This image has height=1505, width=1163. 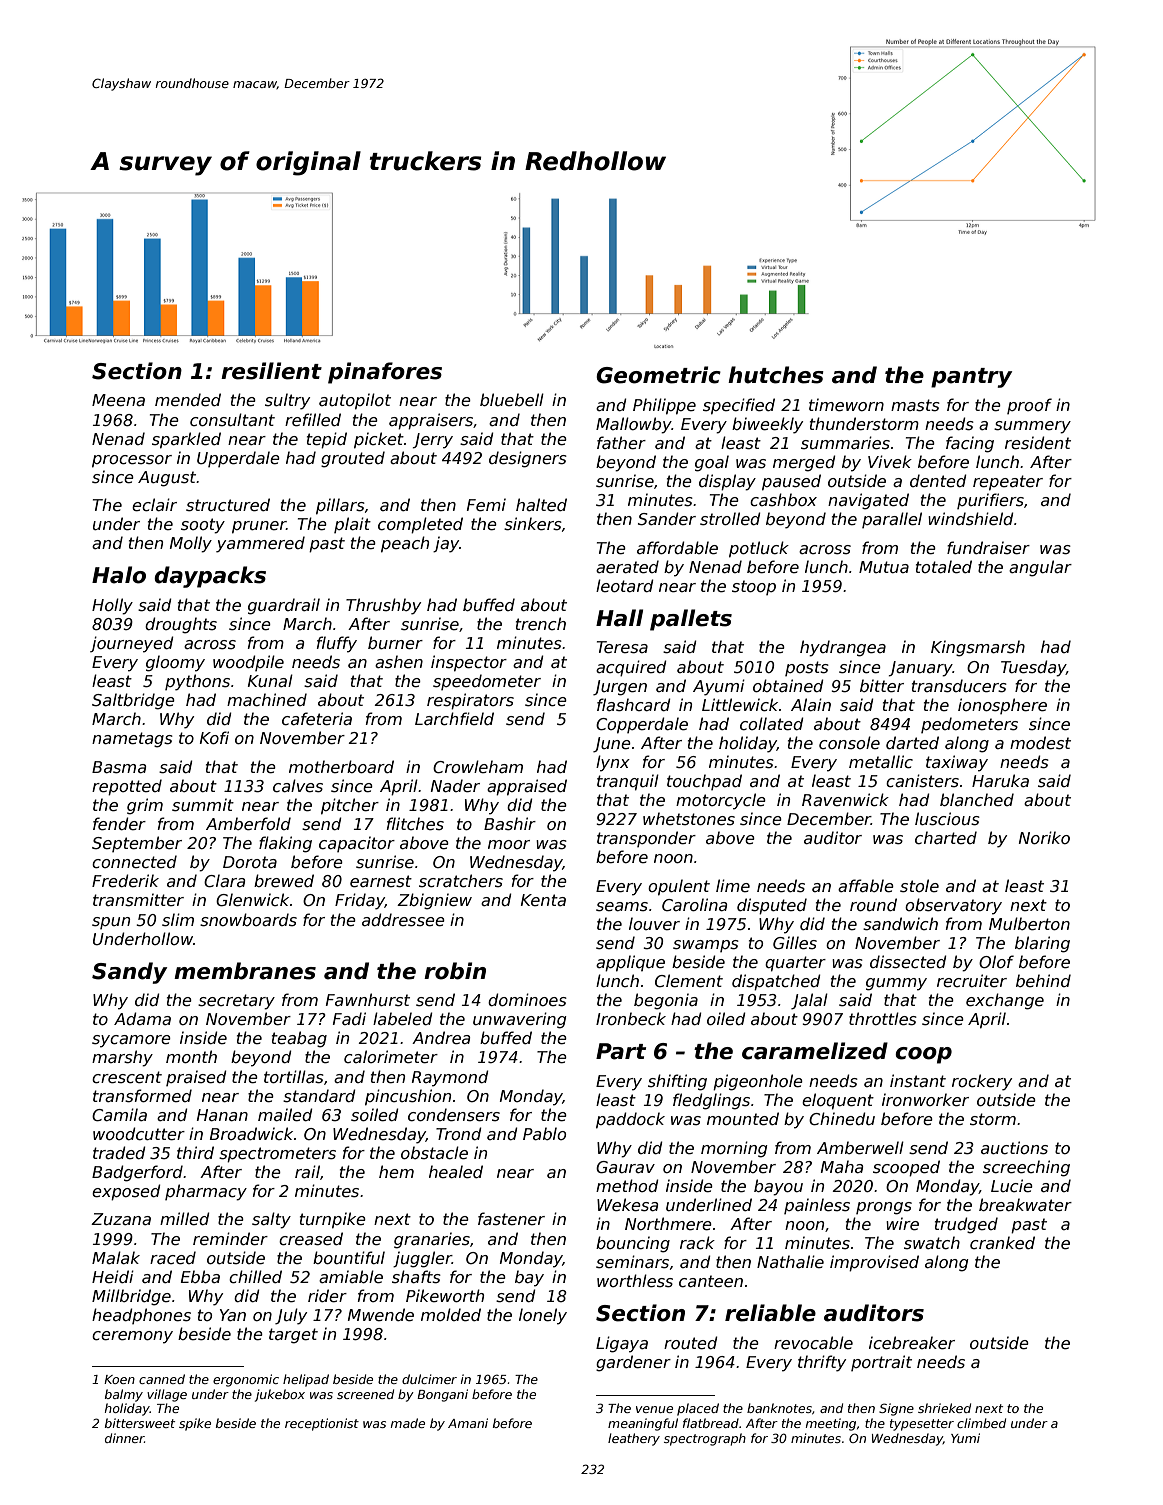 What do you see at coordinates (815, 1051) in the image?
I see `caramelized` at bounding box center [815, 1051].
